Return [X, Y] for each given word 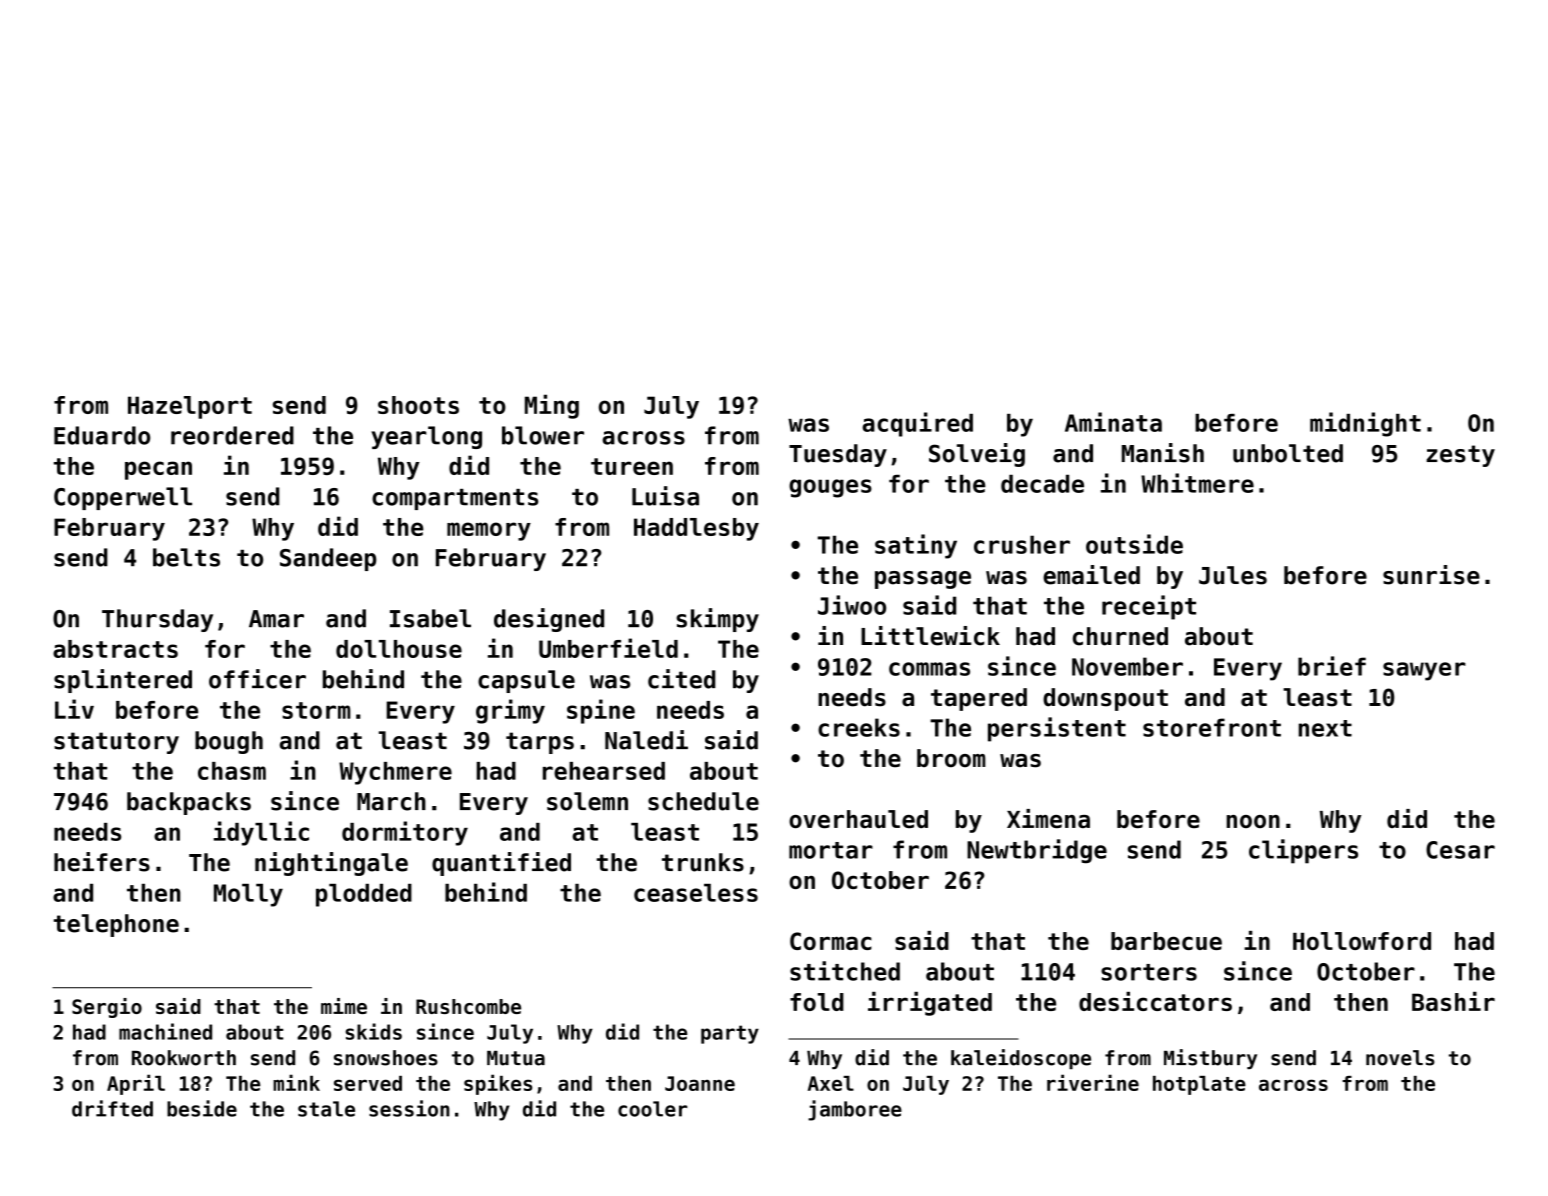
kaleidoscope [1021, 1059]
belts [186, 557]
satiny [916, 546]
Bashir [1453, 1001]
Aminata [1113, 422]
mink [296, 1082]
